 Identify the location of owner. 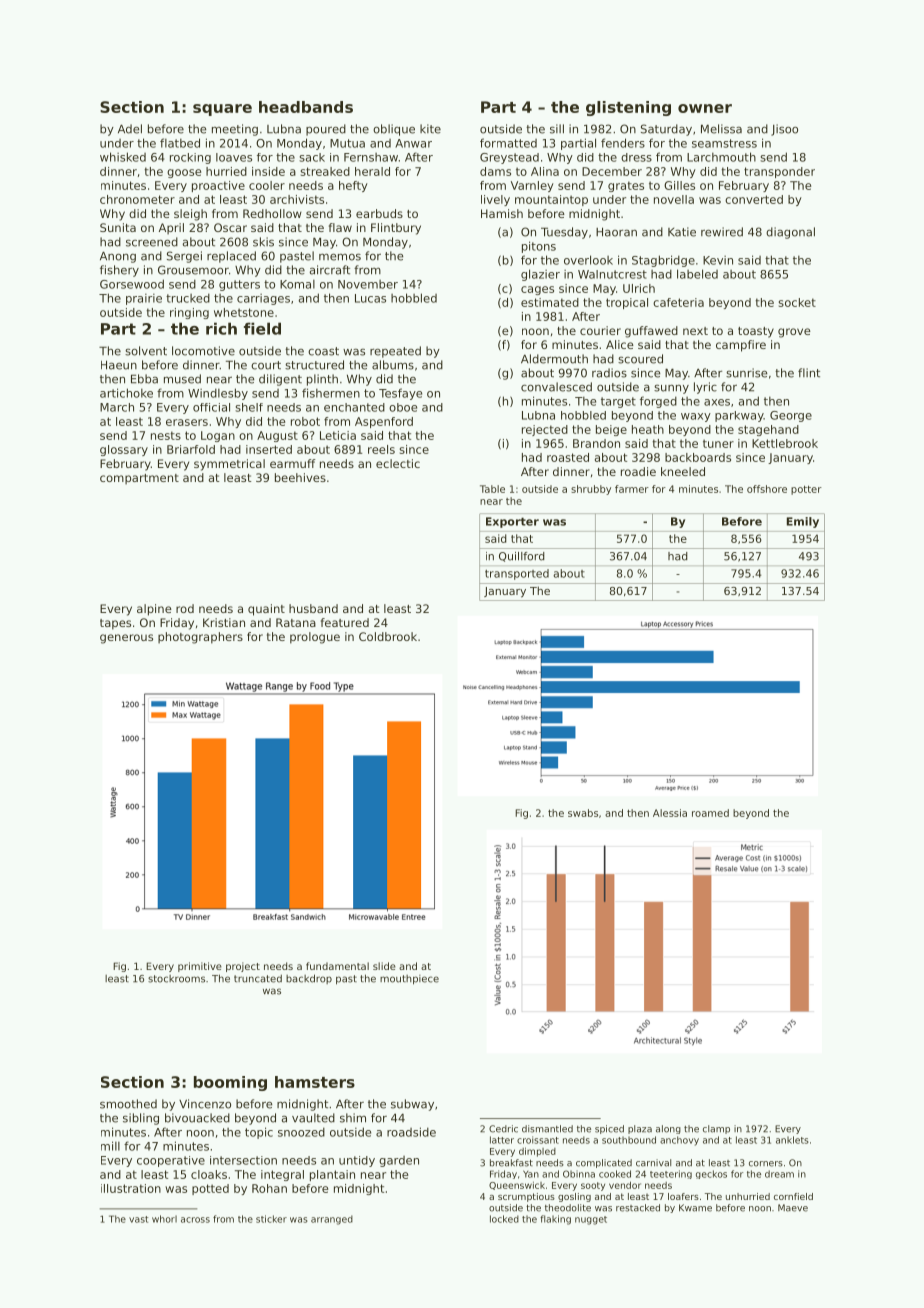
(705, 108).
